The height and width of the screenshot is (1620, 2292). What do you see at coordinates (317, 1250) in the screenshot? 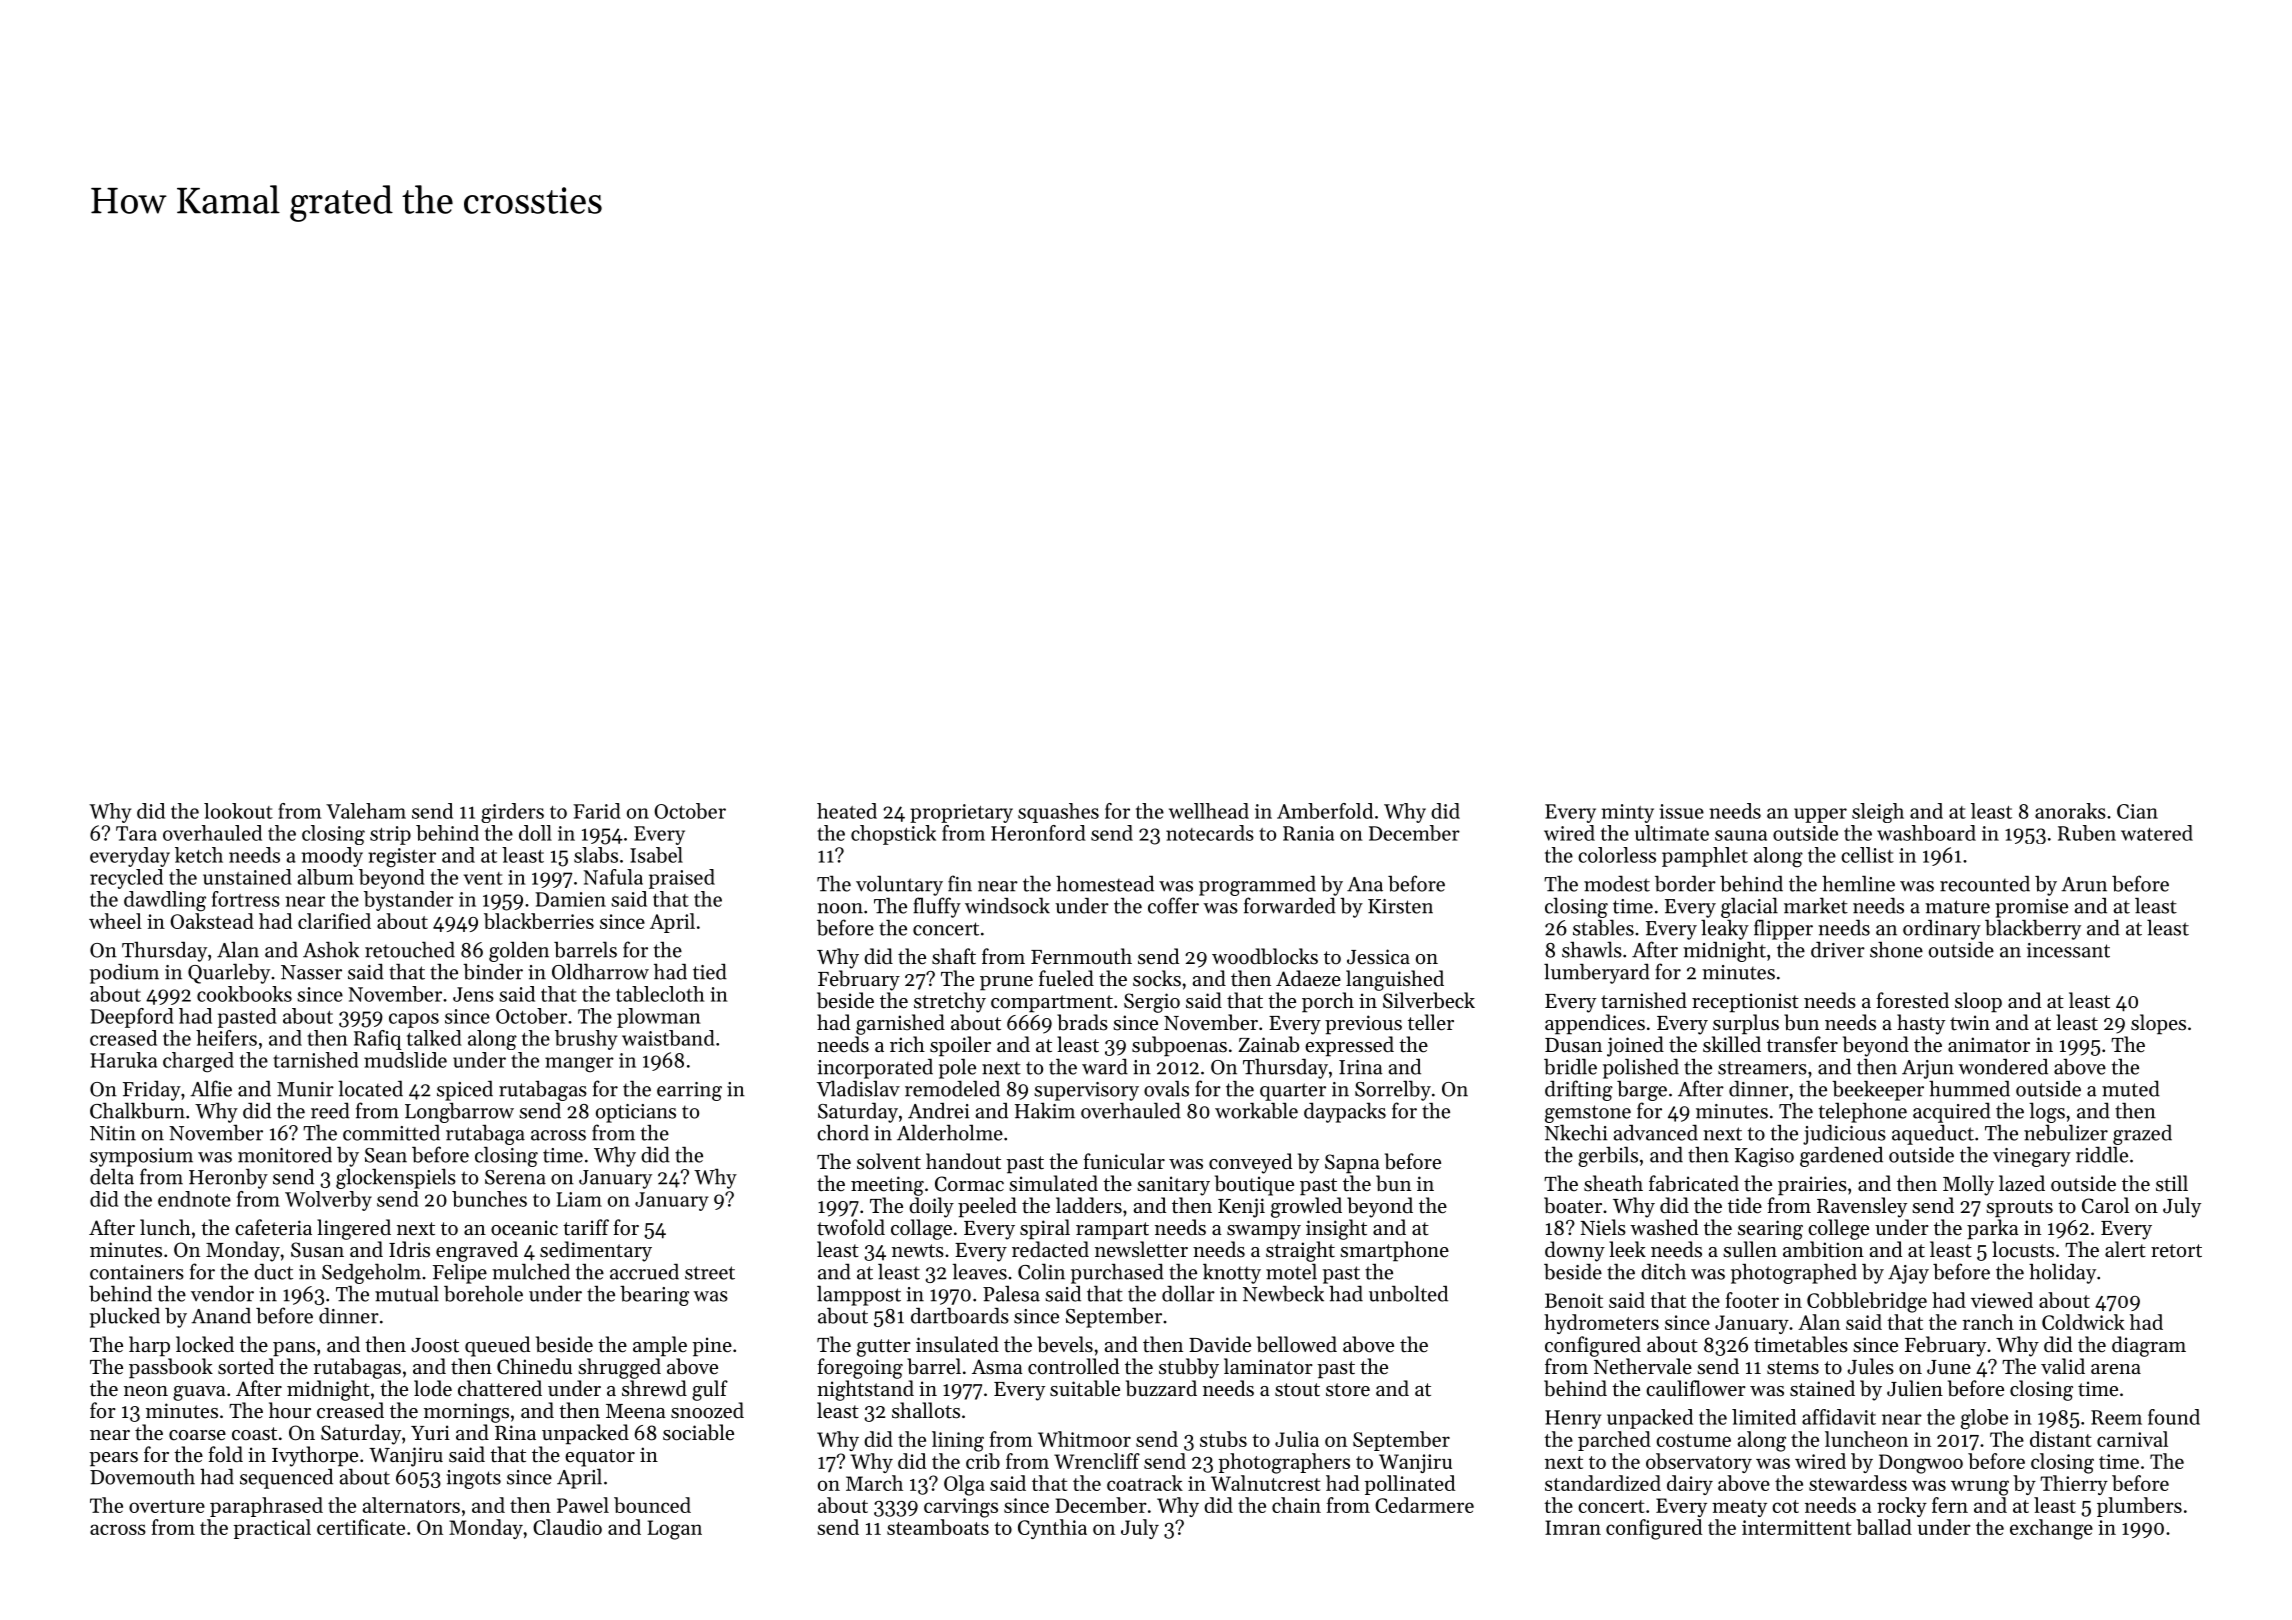
I see `Susan` at bounding box center [317, 1250].
